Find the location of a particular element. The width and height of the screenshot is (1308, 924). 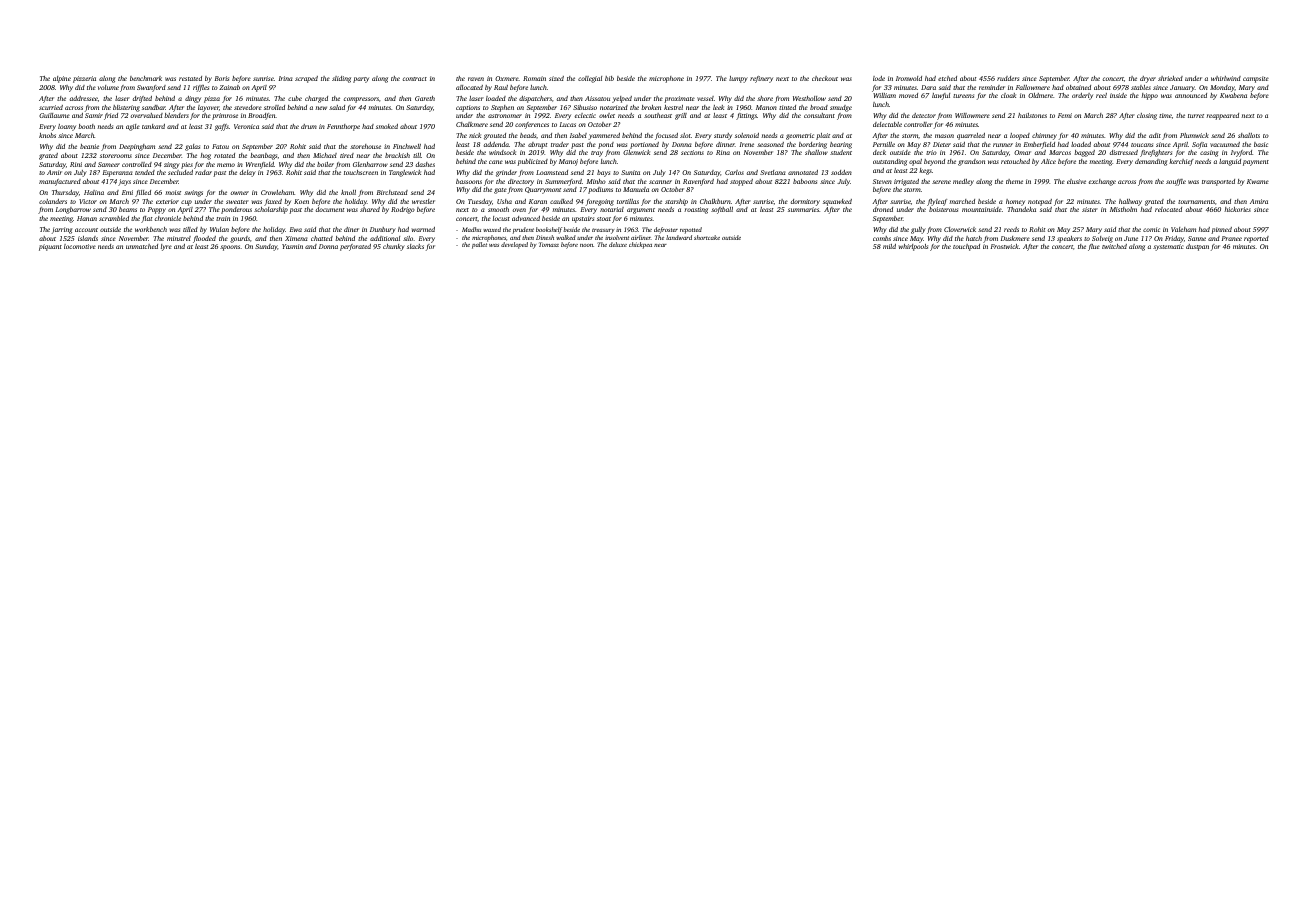

checkout is located at coordinates (825, 78).
